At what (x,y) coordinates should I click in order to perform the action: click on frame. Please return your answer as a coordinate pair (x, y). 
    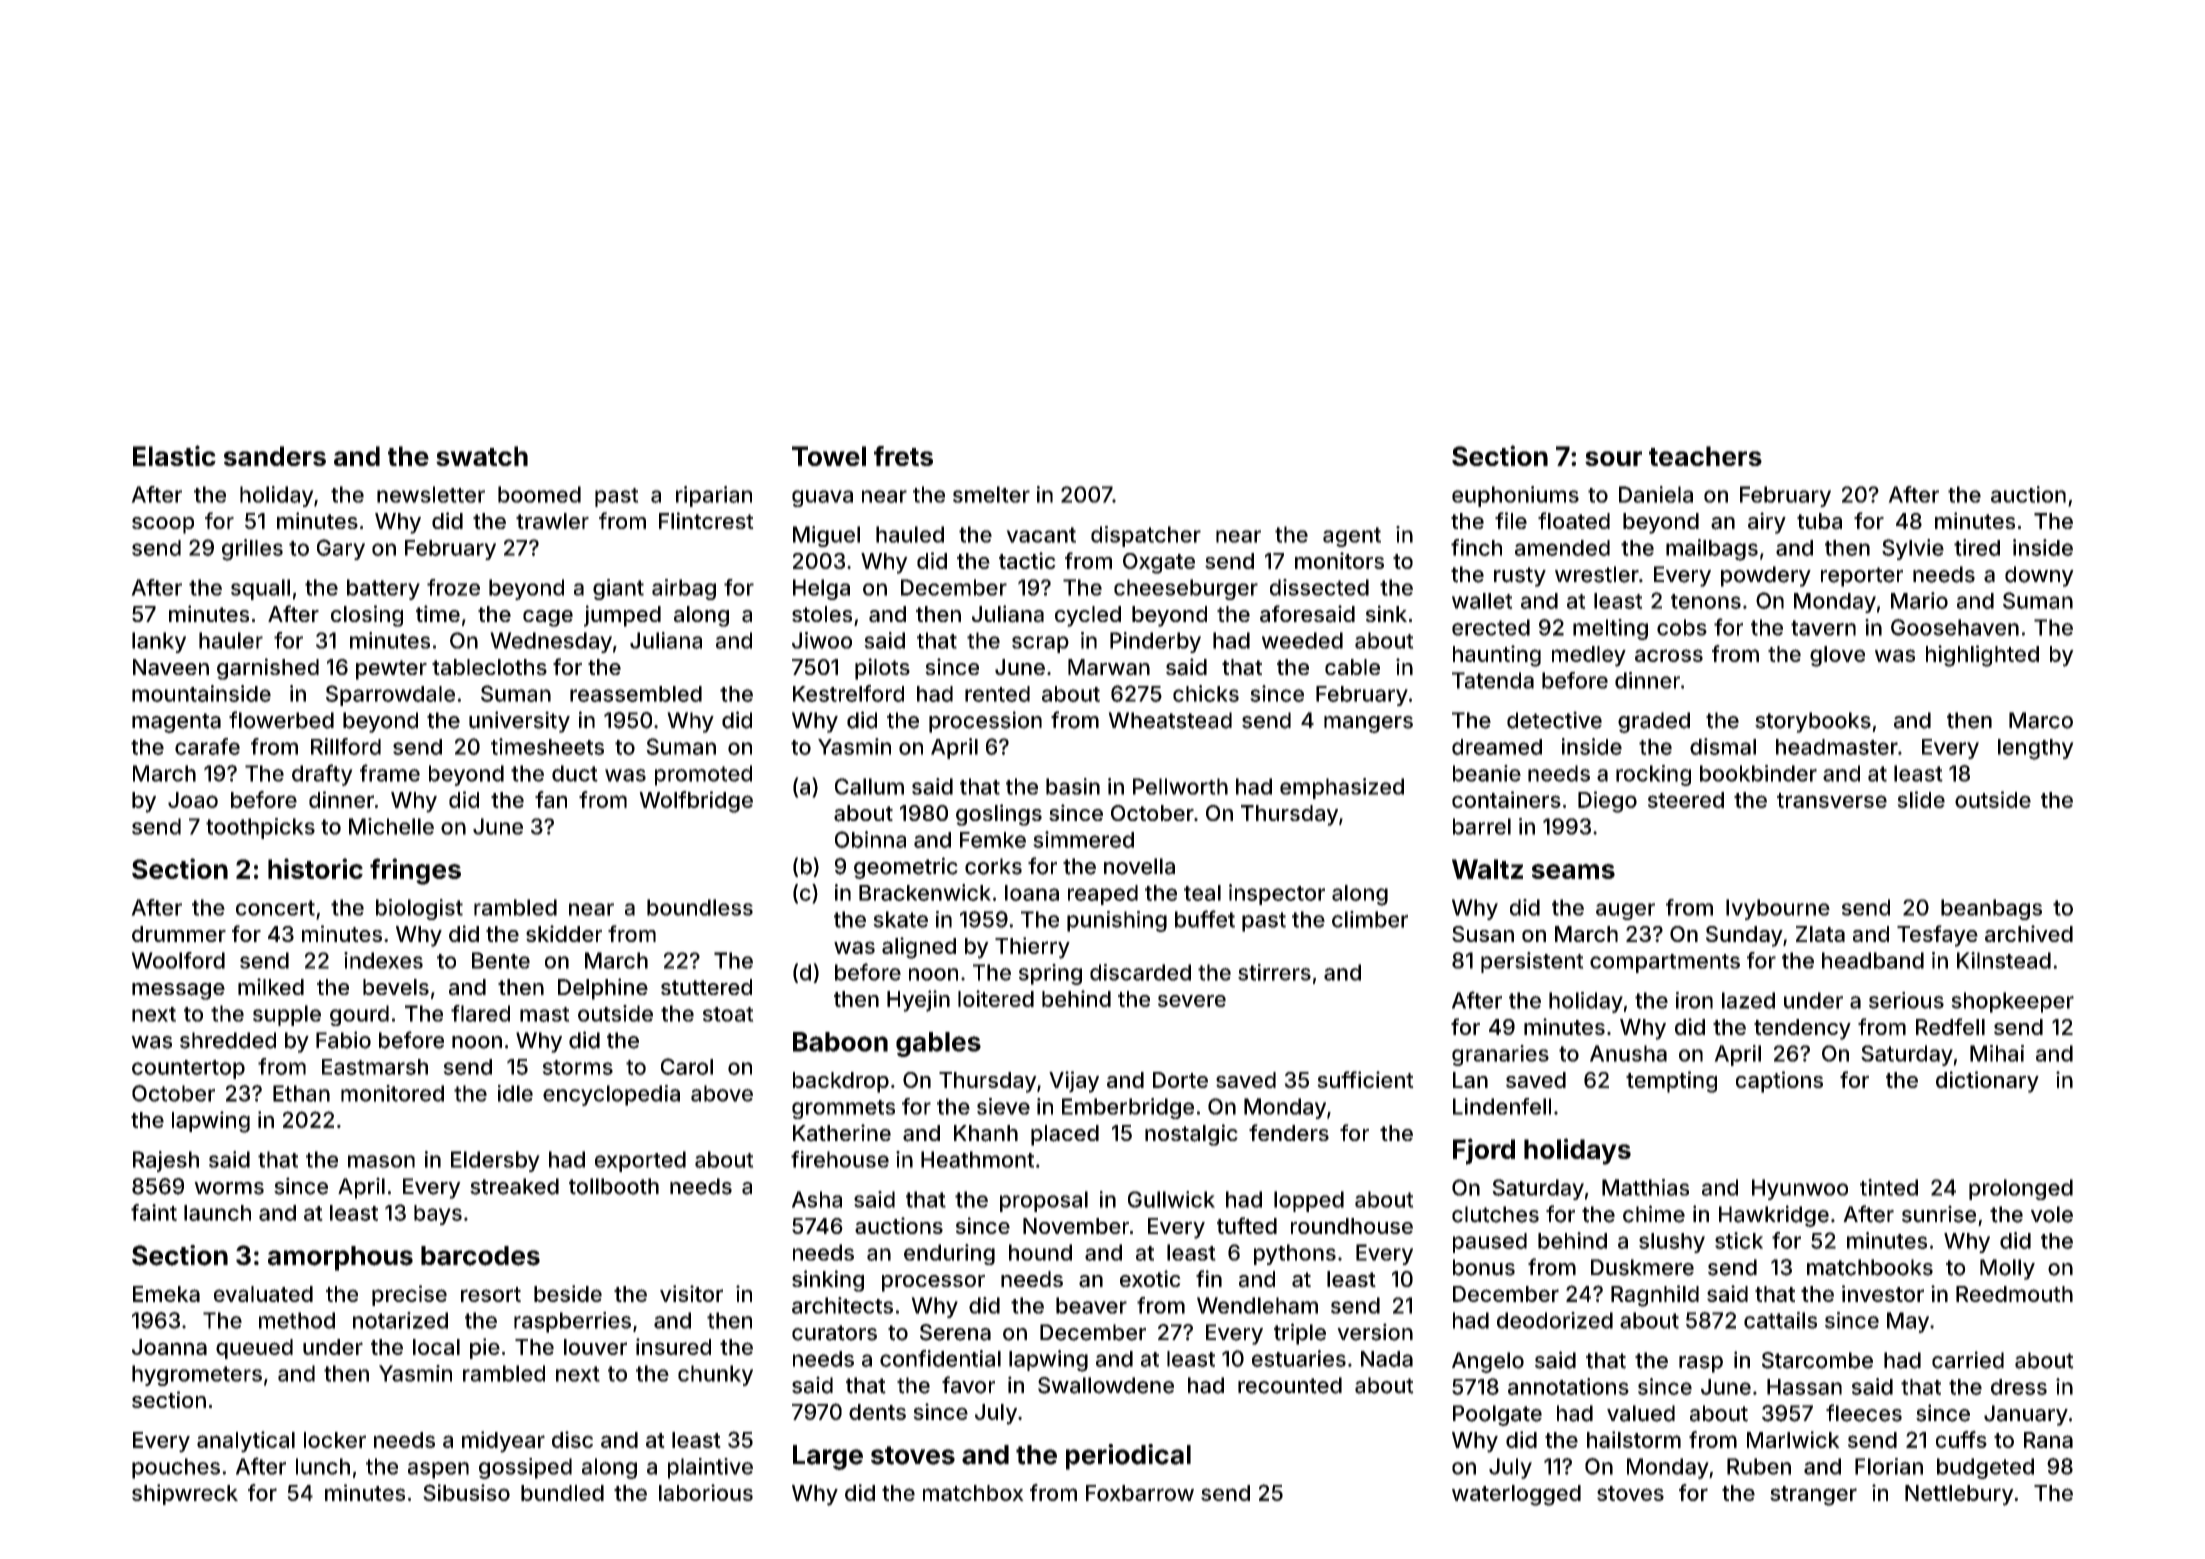
    Looking at the image, I should click on (390, 773).
